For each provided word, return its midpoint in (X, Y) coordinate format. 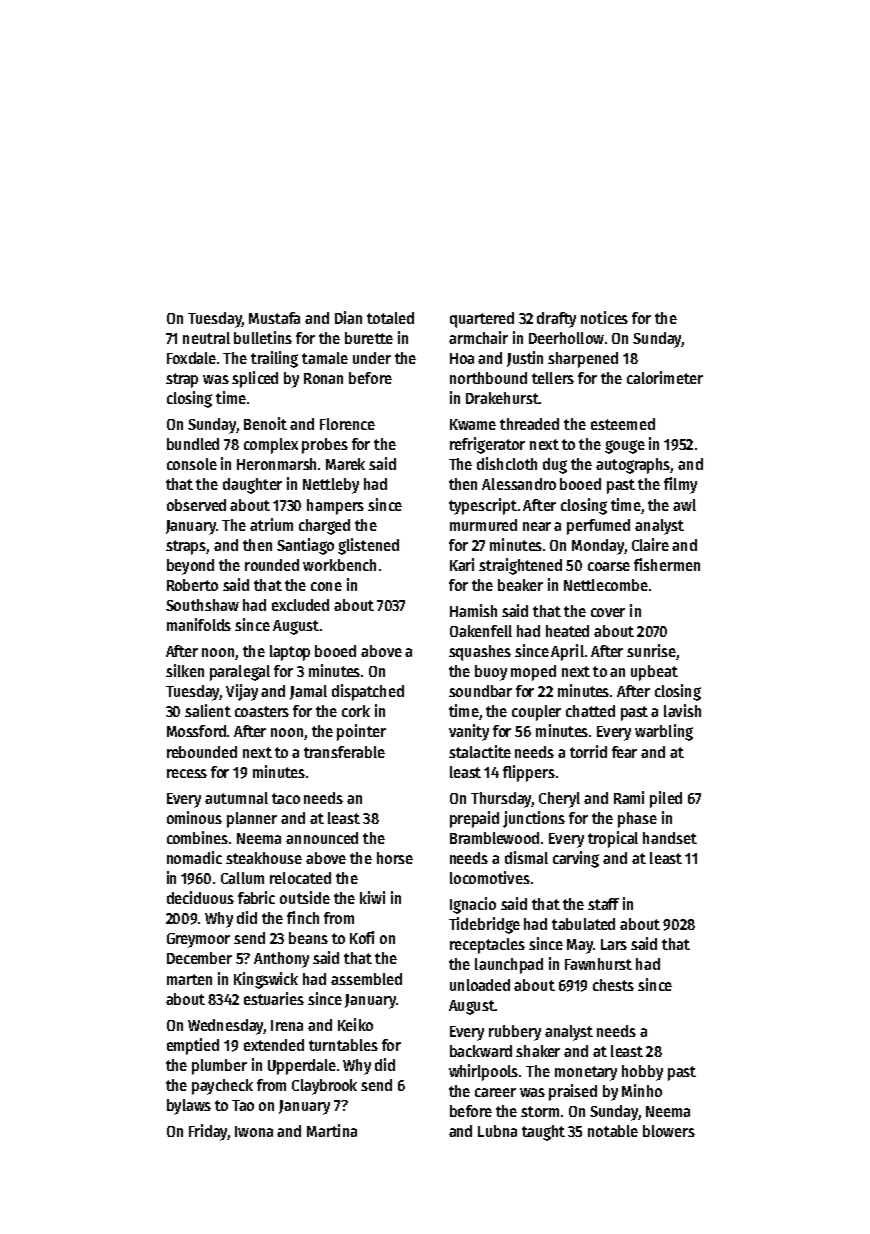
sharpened (583, 360)
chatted (590, 711)
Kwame (473, 424)
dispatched (368, 692)
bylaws (189, 1107)
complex (271, 446)
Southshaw (202, 605)
